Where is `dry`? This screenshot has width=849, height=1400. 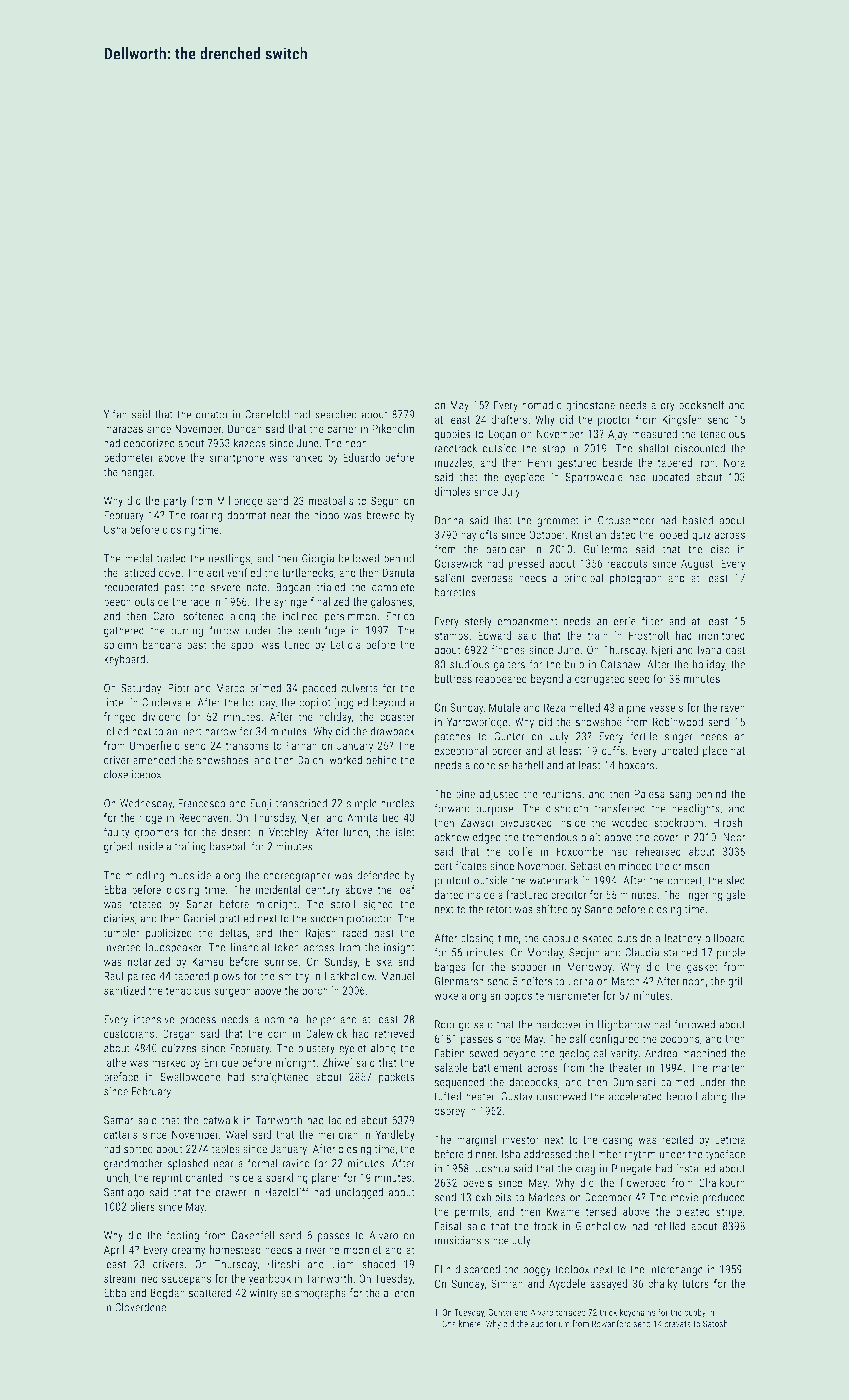
dry is located at coordinates (668, 406).
